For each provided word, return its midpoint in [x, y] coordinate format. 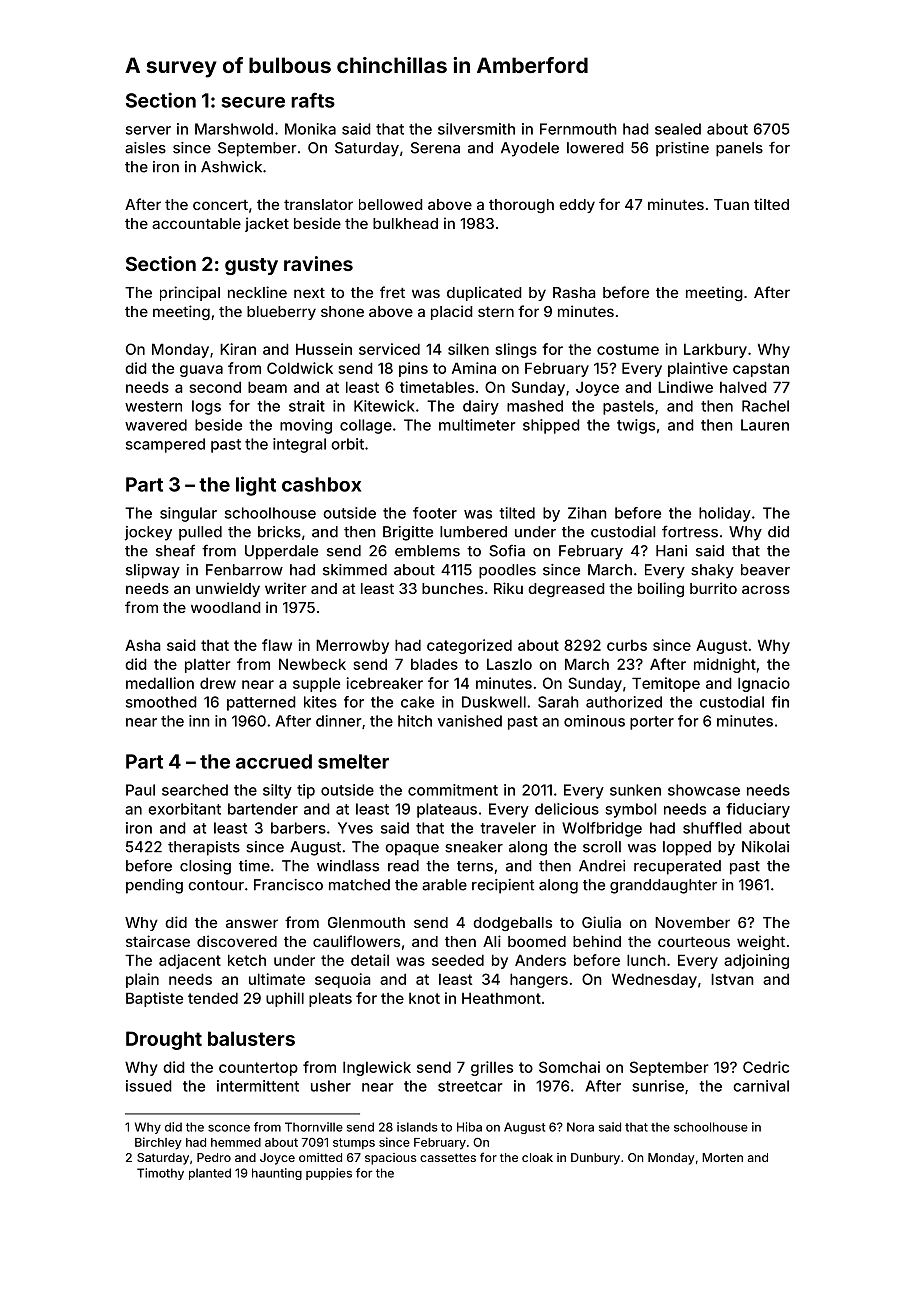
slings [516, 350]
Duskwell [494, 702]
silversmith [476, 129]
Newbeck [312, 664]
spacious [390, 1159]
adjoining [756, 961]
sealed [678, 129]
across [766, 589]
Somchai [569, 1067]
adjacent [190, 961]
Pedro [214, 1157]
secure [253, 102]
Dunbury [595, 1159]
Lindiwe [685, 387]
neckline [257, 292]
